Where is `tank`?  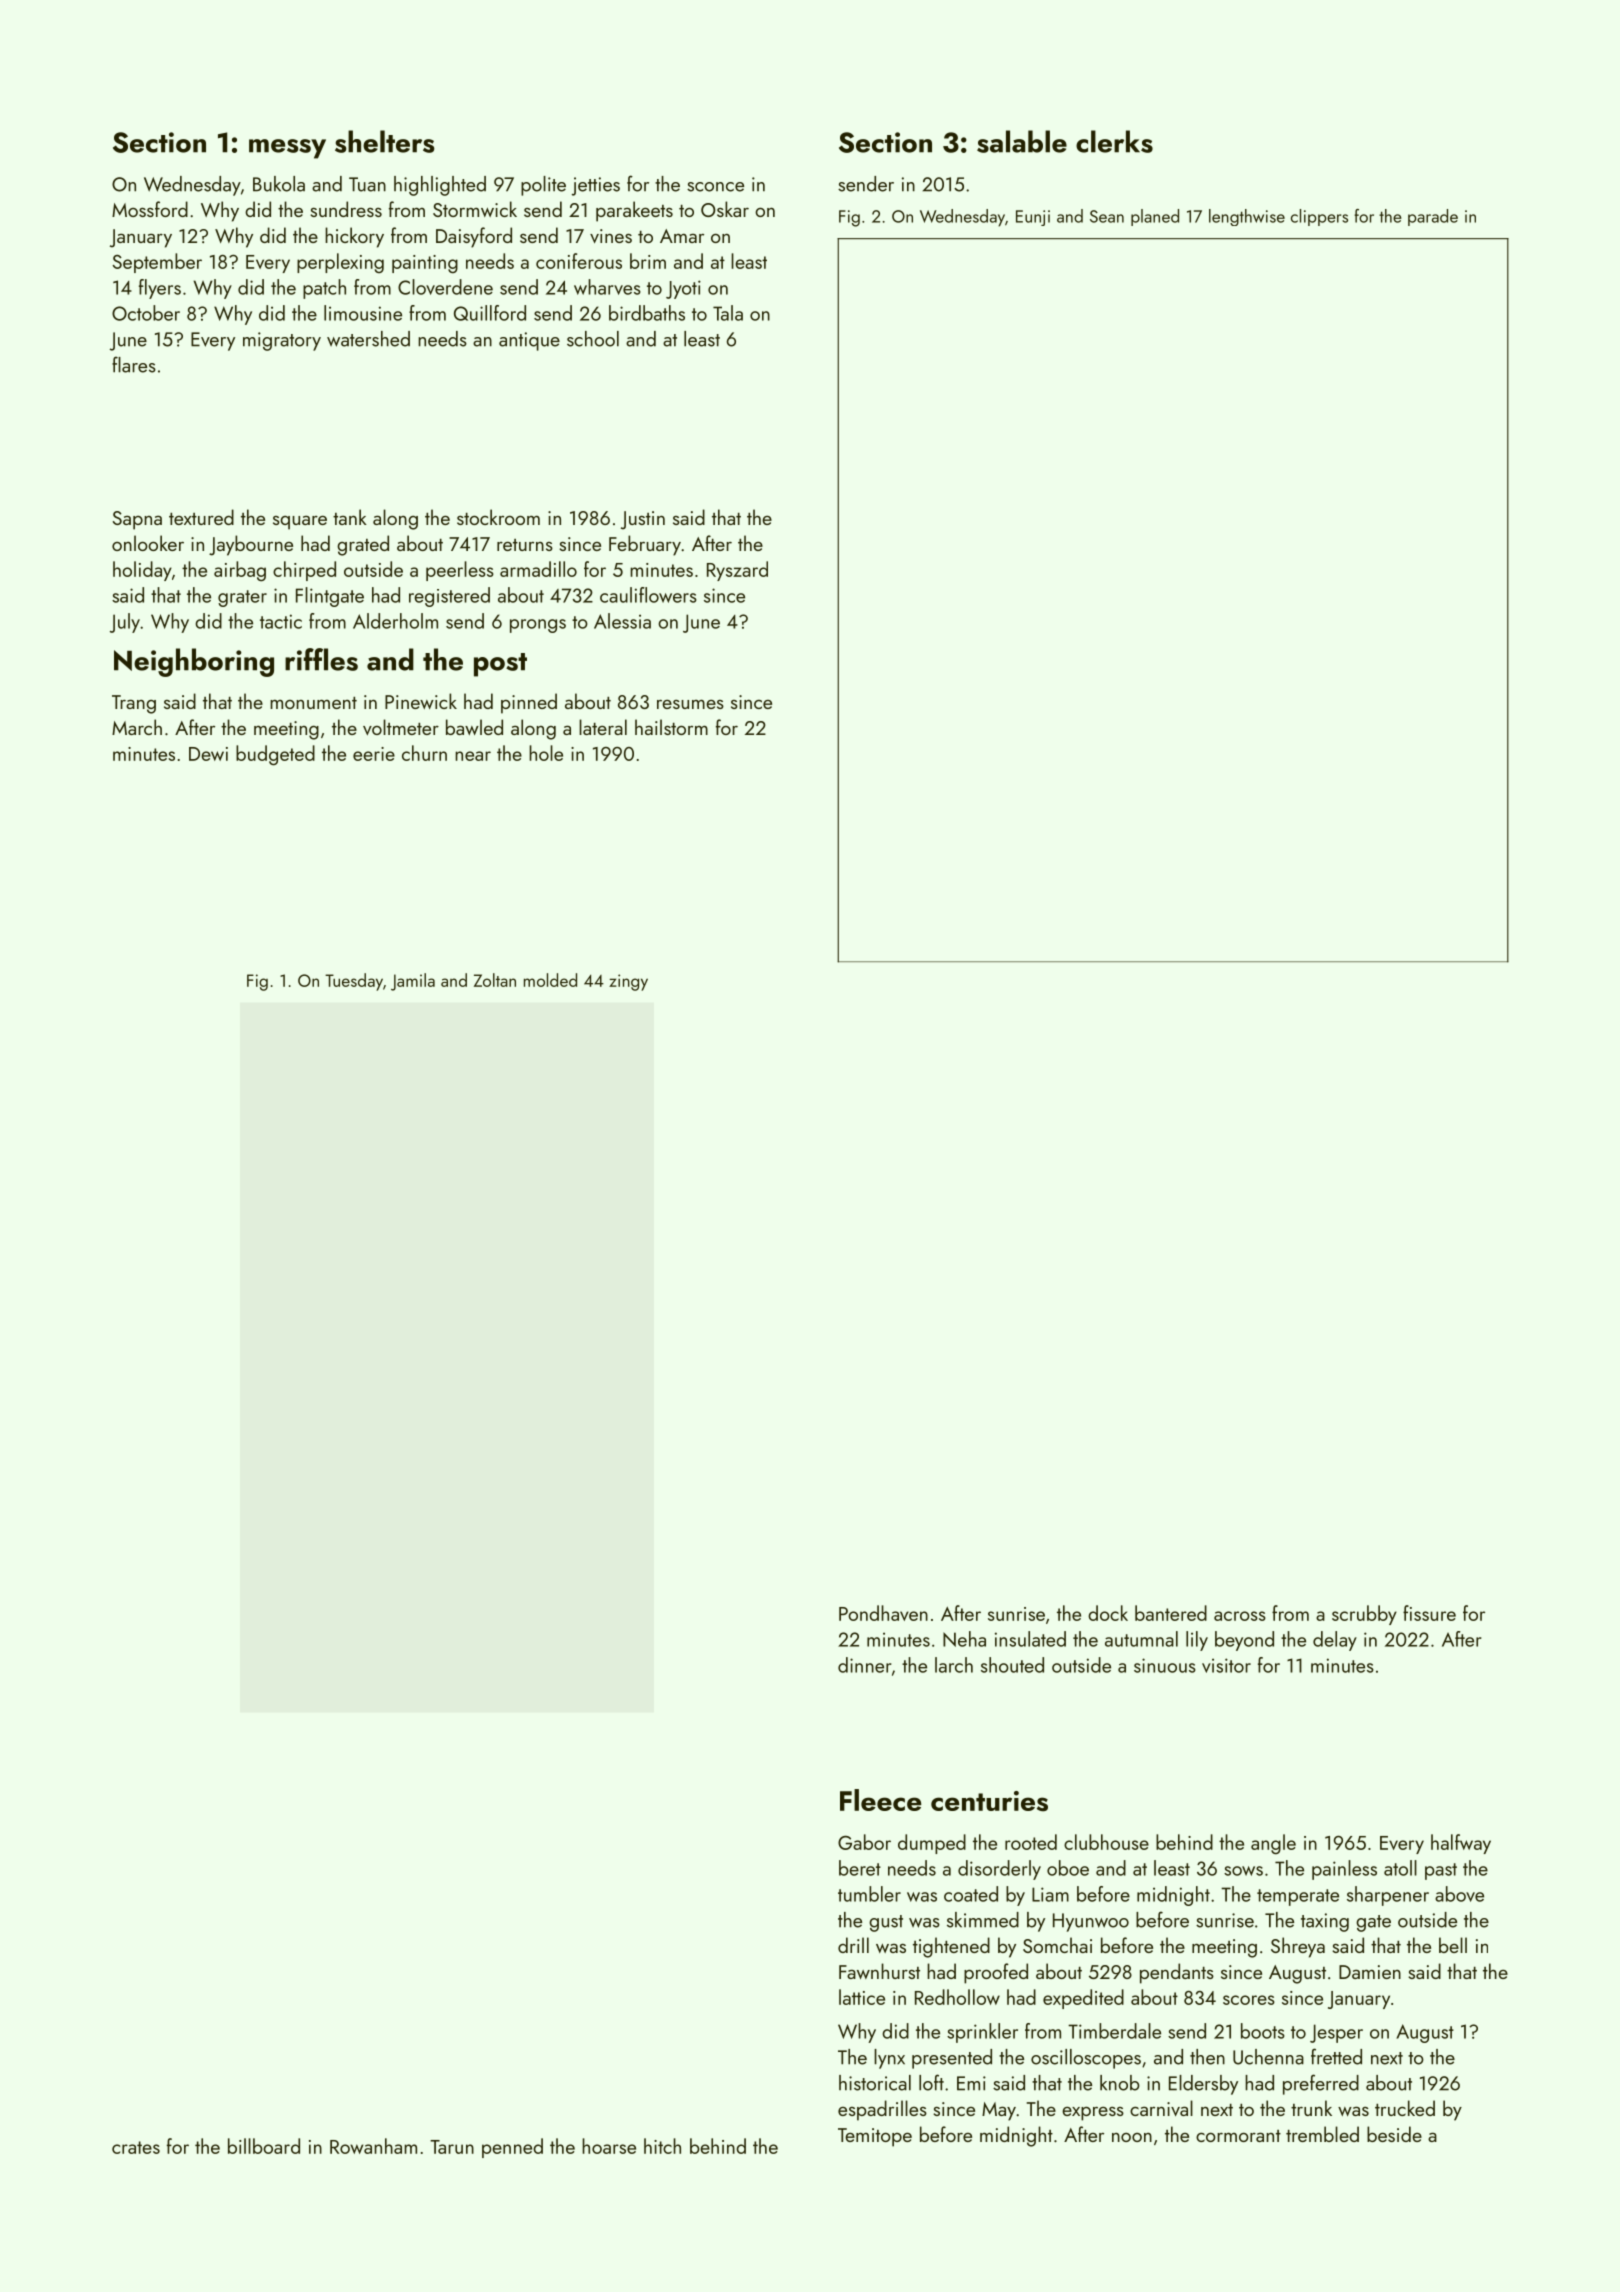
tank is located at coordinates (350, 517).
